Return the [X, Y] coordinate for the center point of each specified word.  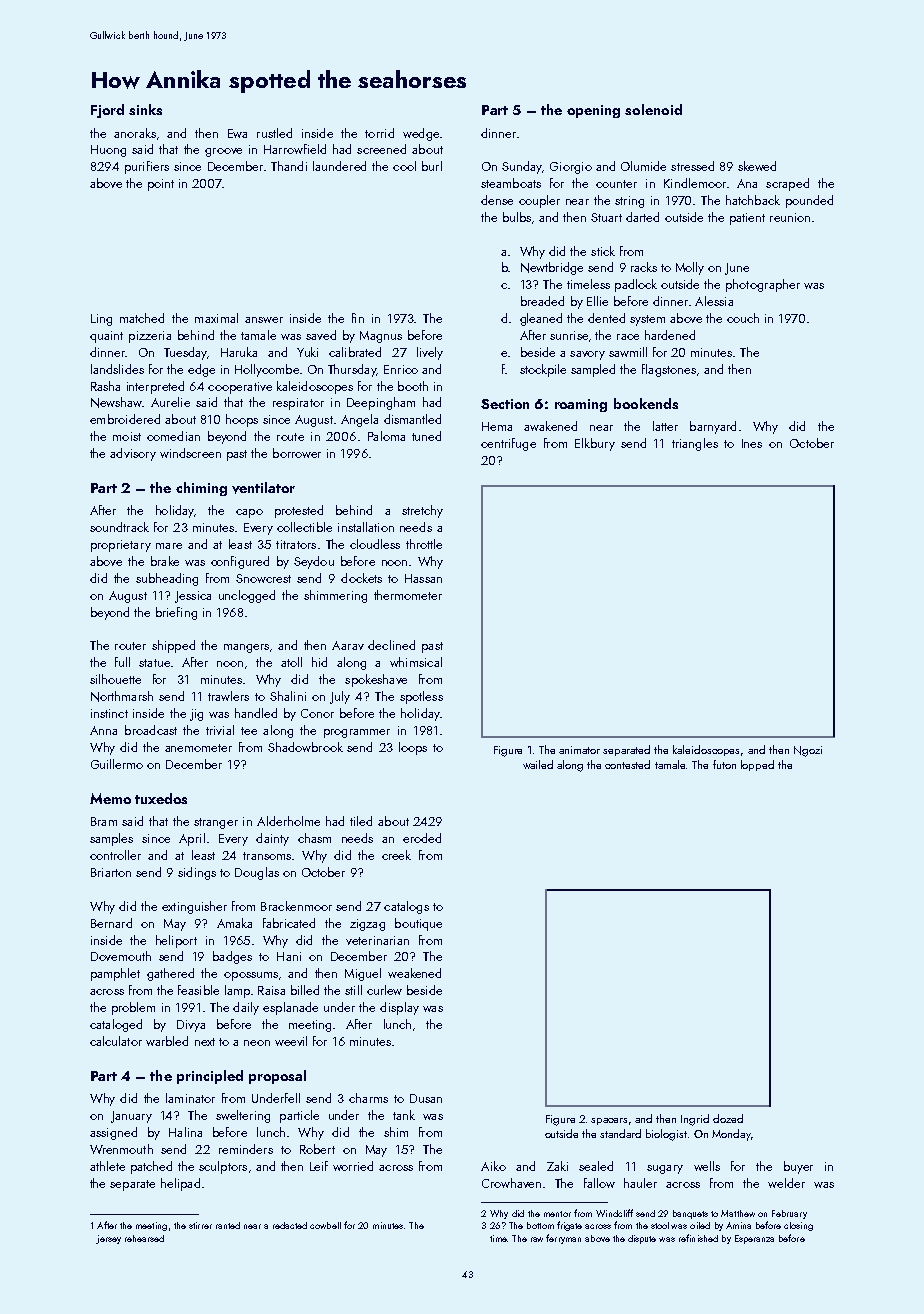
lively [430, 353]
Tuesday [185, 353]
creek [396, 855]
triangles [695, 444]
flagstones [669, 370]
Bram [104, 821]
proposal [277, 1077]
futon [724, 764]
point [161, 185]
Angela [359, 420]
